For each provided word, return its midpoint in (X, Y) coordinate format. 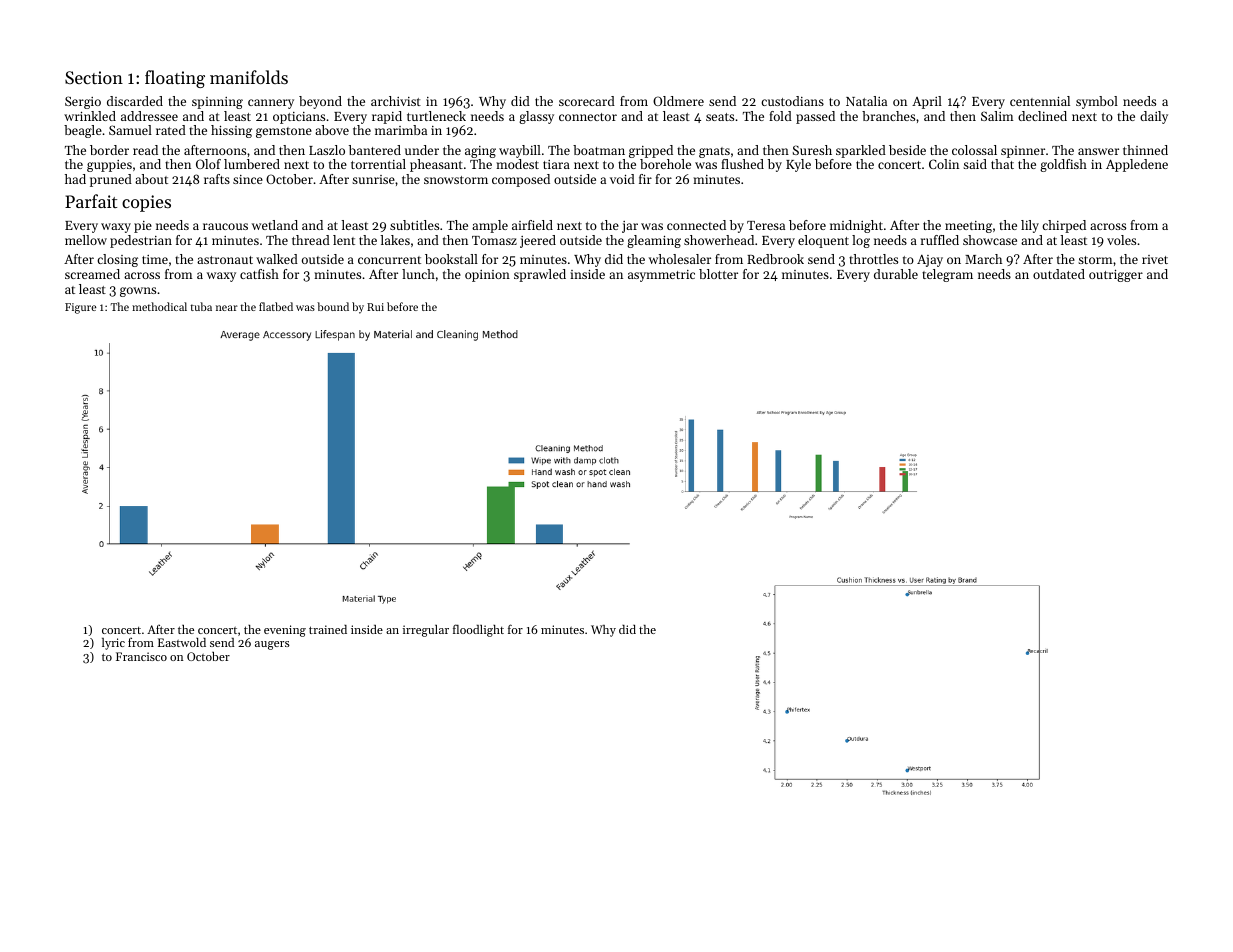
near (227, 308)
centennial (1040, 101)
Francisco (141, 656)
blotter (718, 274)
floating (175, 79)
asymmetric (661, 276)
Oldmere (678, 101)
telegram (947, 275)
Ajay (930, 261)
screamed (92, 274)
